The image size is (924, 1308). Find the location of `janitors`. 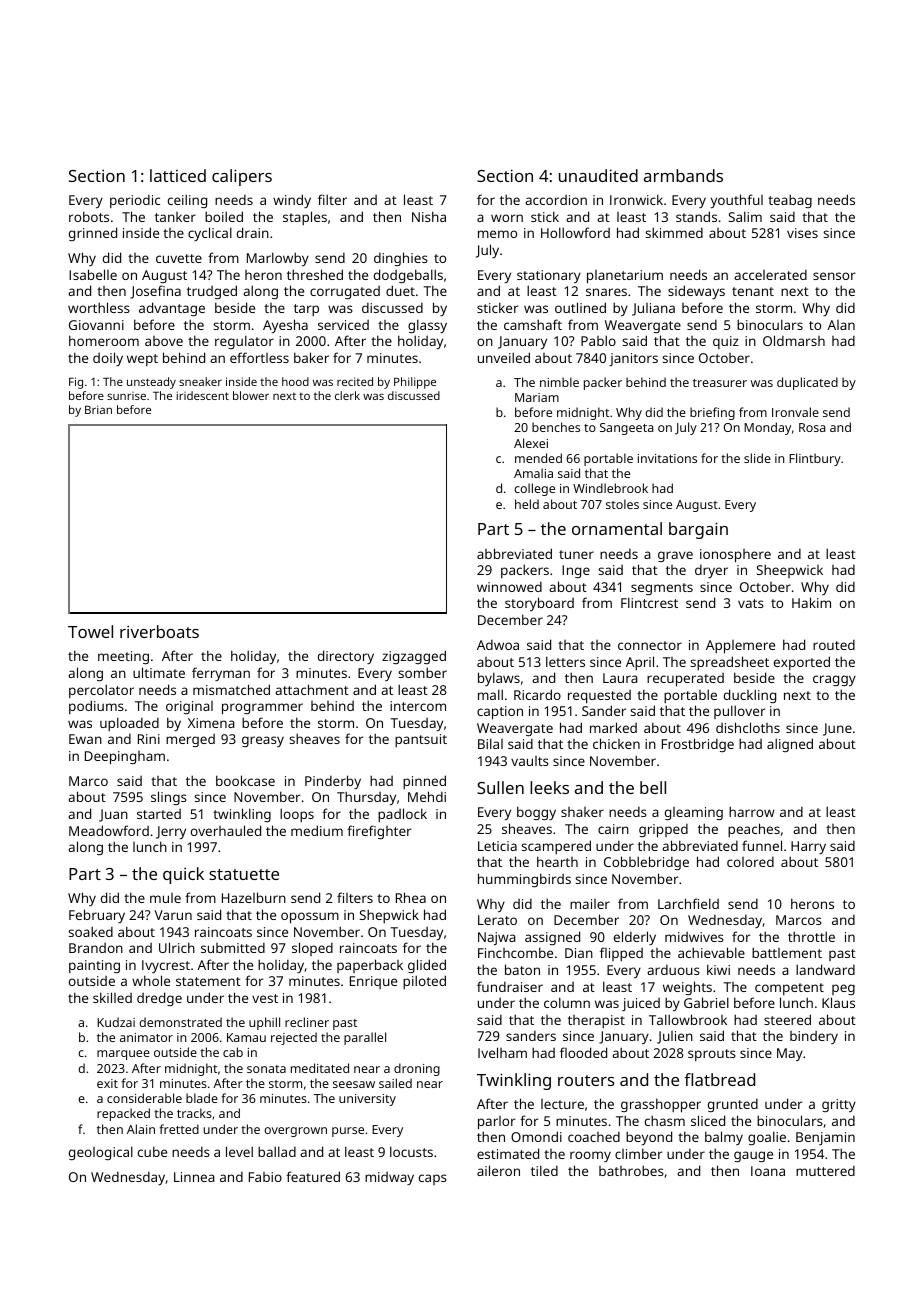

janitors is located at coordinates (633, 359).
